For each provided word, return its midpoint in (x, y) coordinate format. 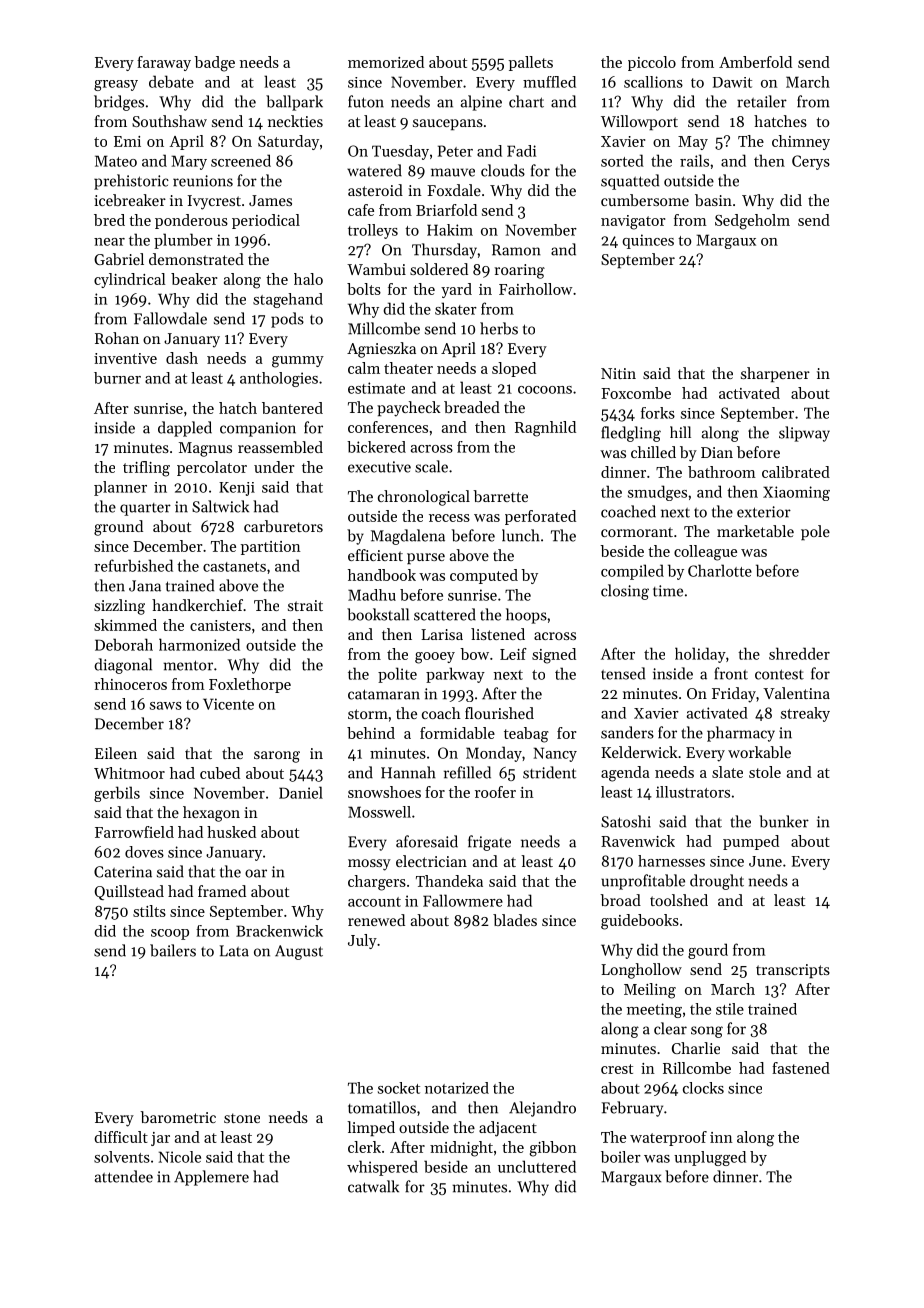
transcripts (793, 971)
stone (242, 1118)
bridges (119, 103)
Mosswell (379, 812)
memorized (386, 62)
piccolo (652, 63)
